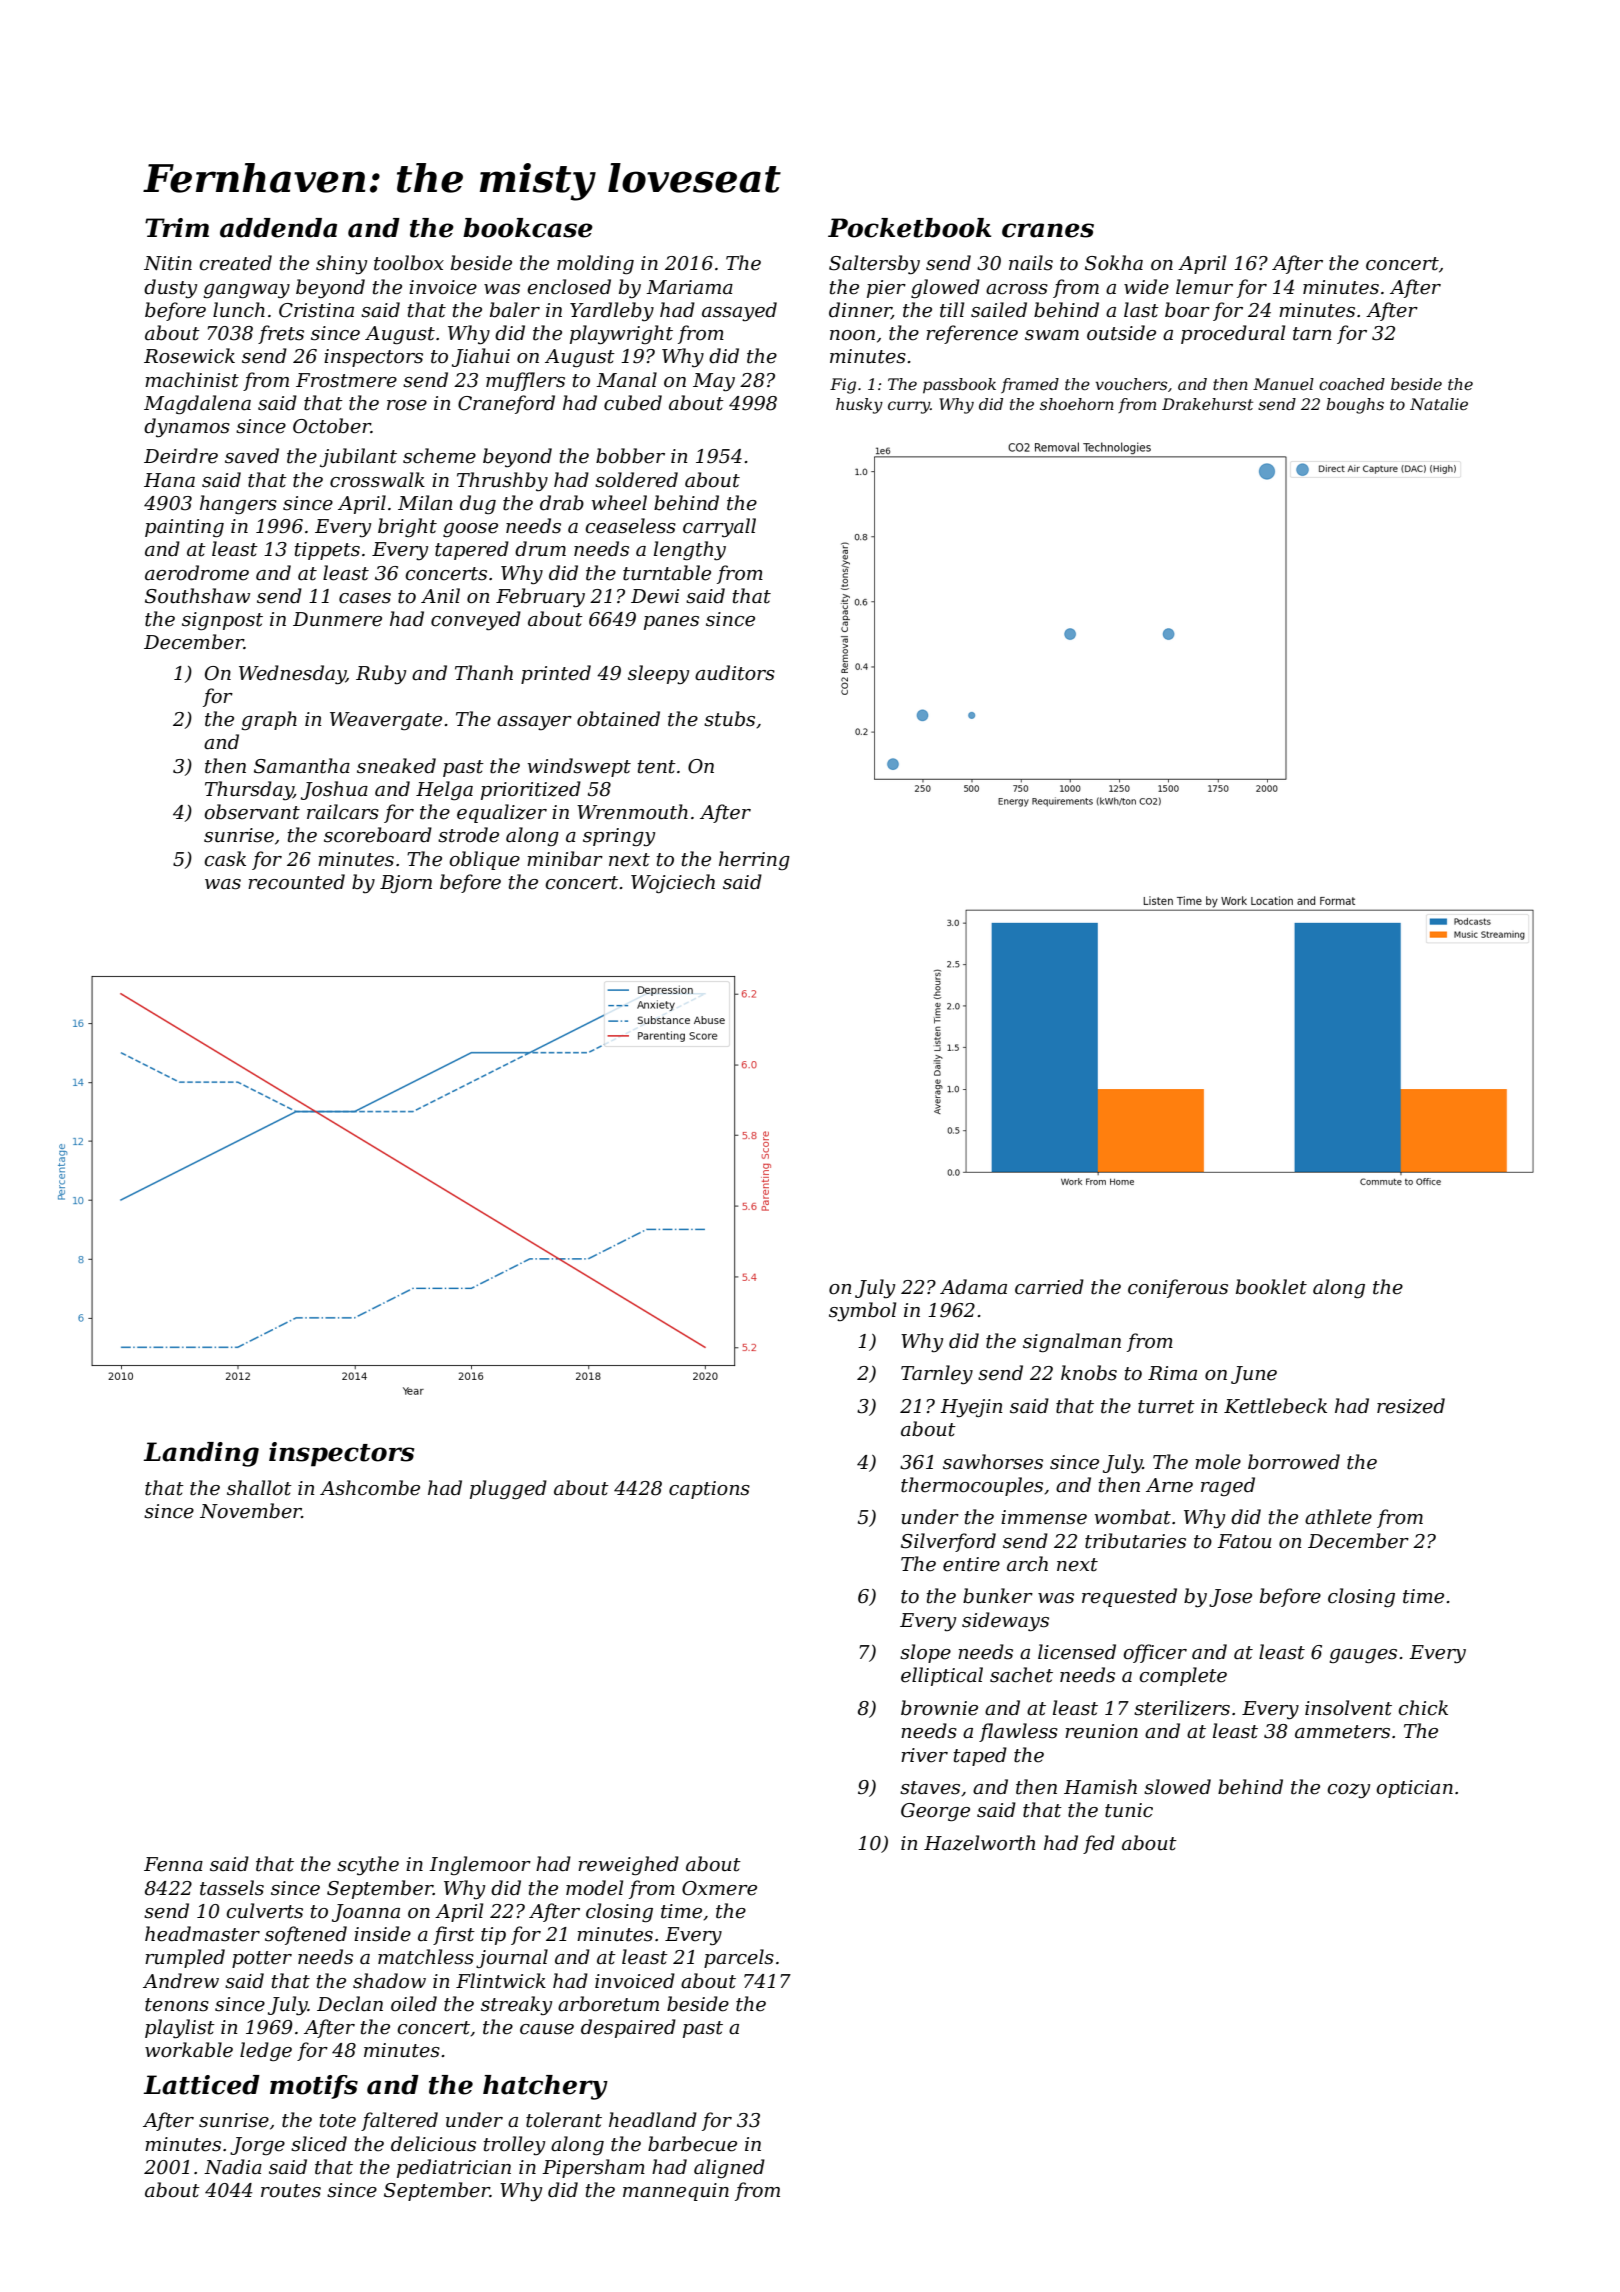  Describe the element at coordinates (1021, 1675) in the screenshot. I see `sachet` at that location.
